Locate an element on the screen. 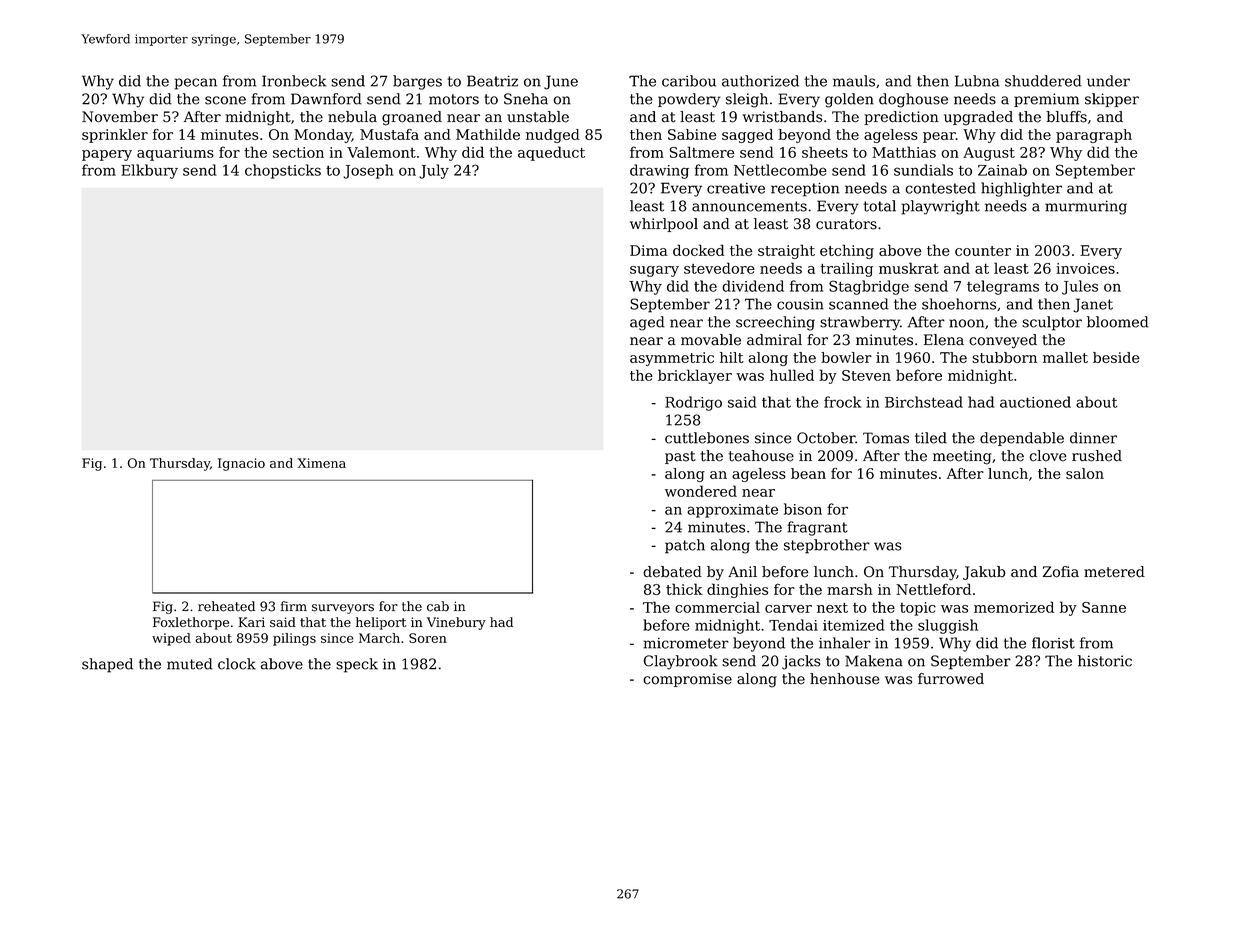 The width and height of the screenshot is (1233, 952). shuddered is located at coordinates (1043, 81).
